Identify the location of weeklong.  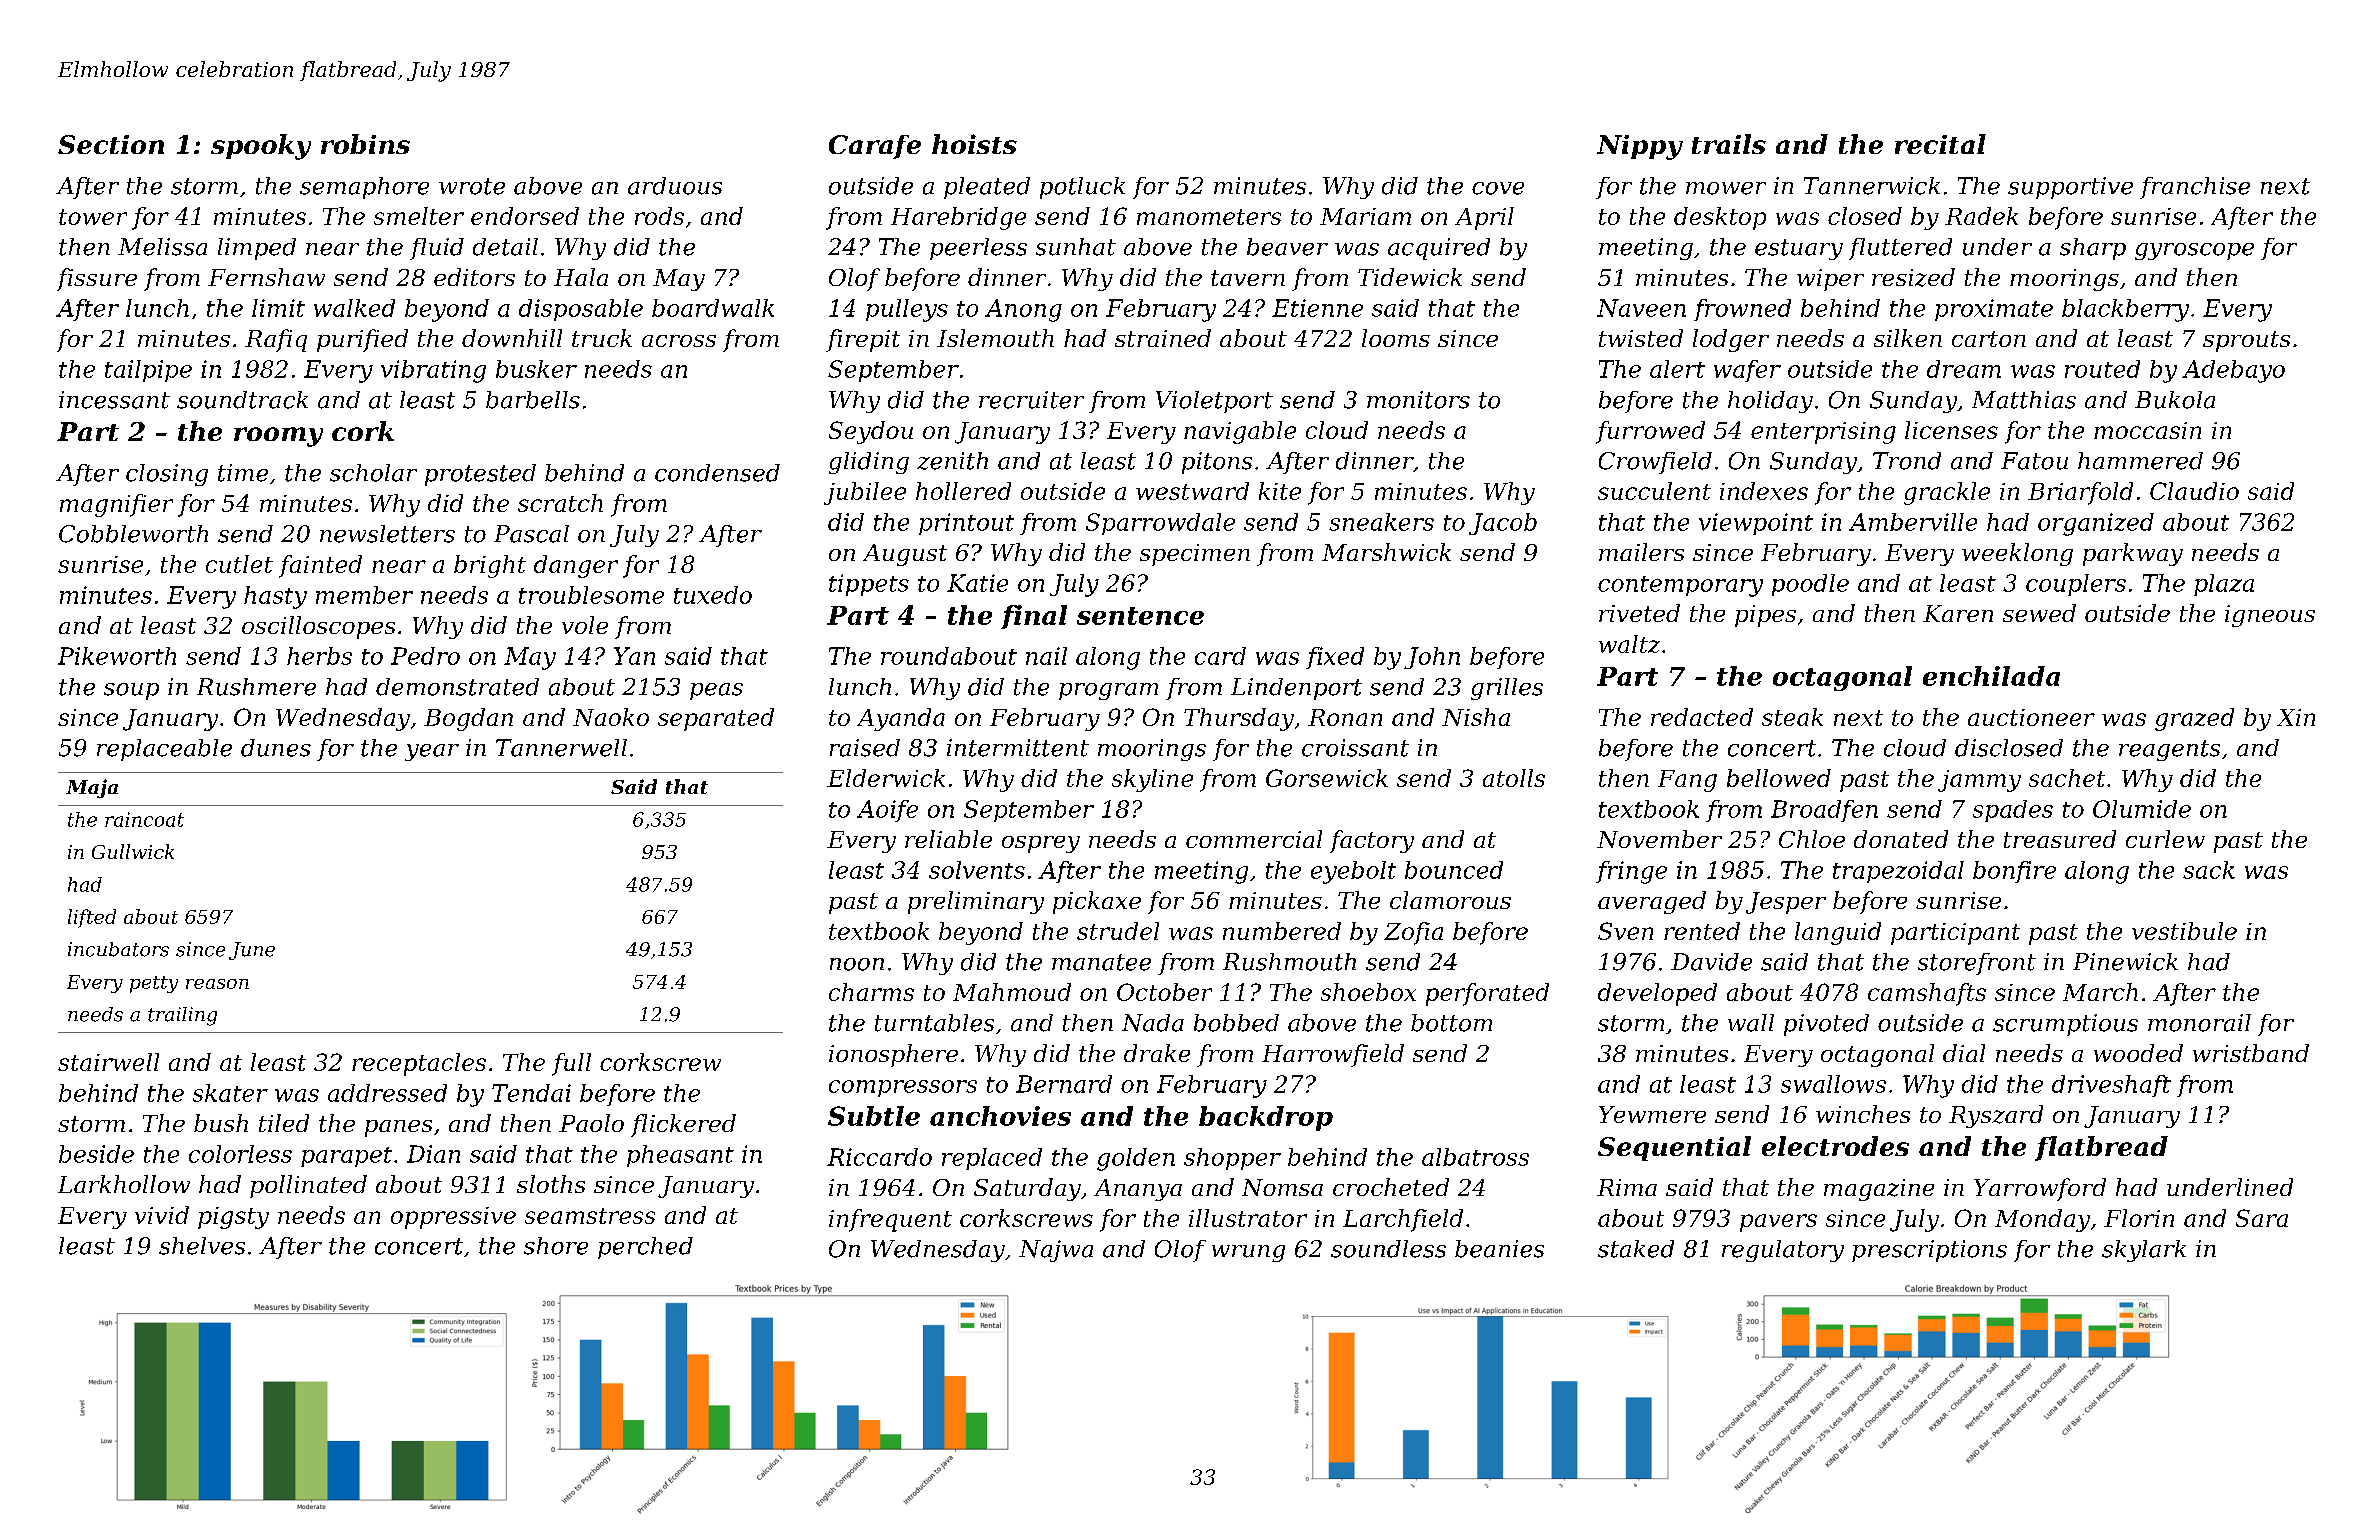
(2017, 554).
